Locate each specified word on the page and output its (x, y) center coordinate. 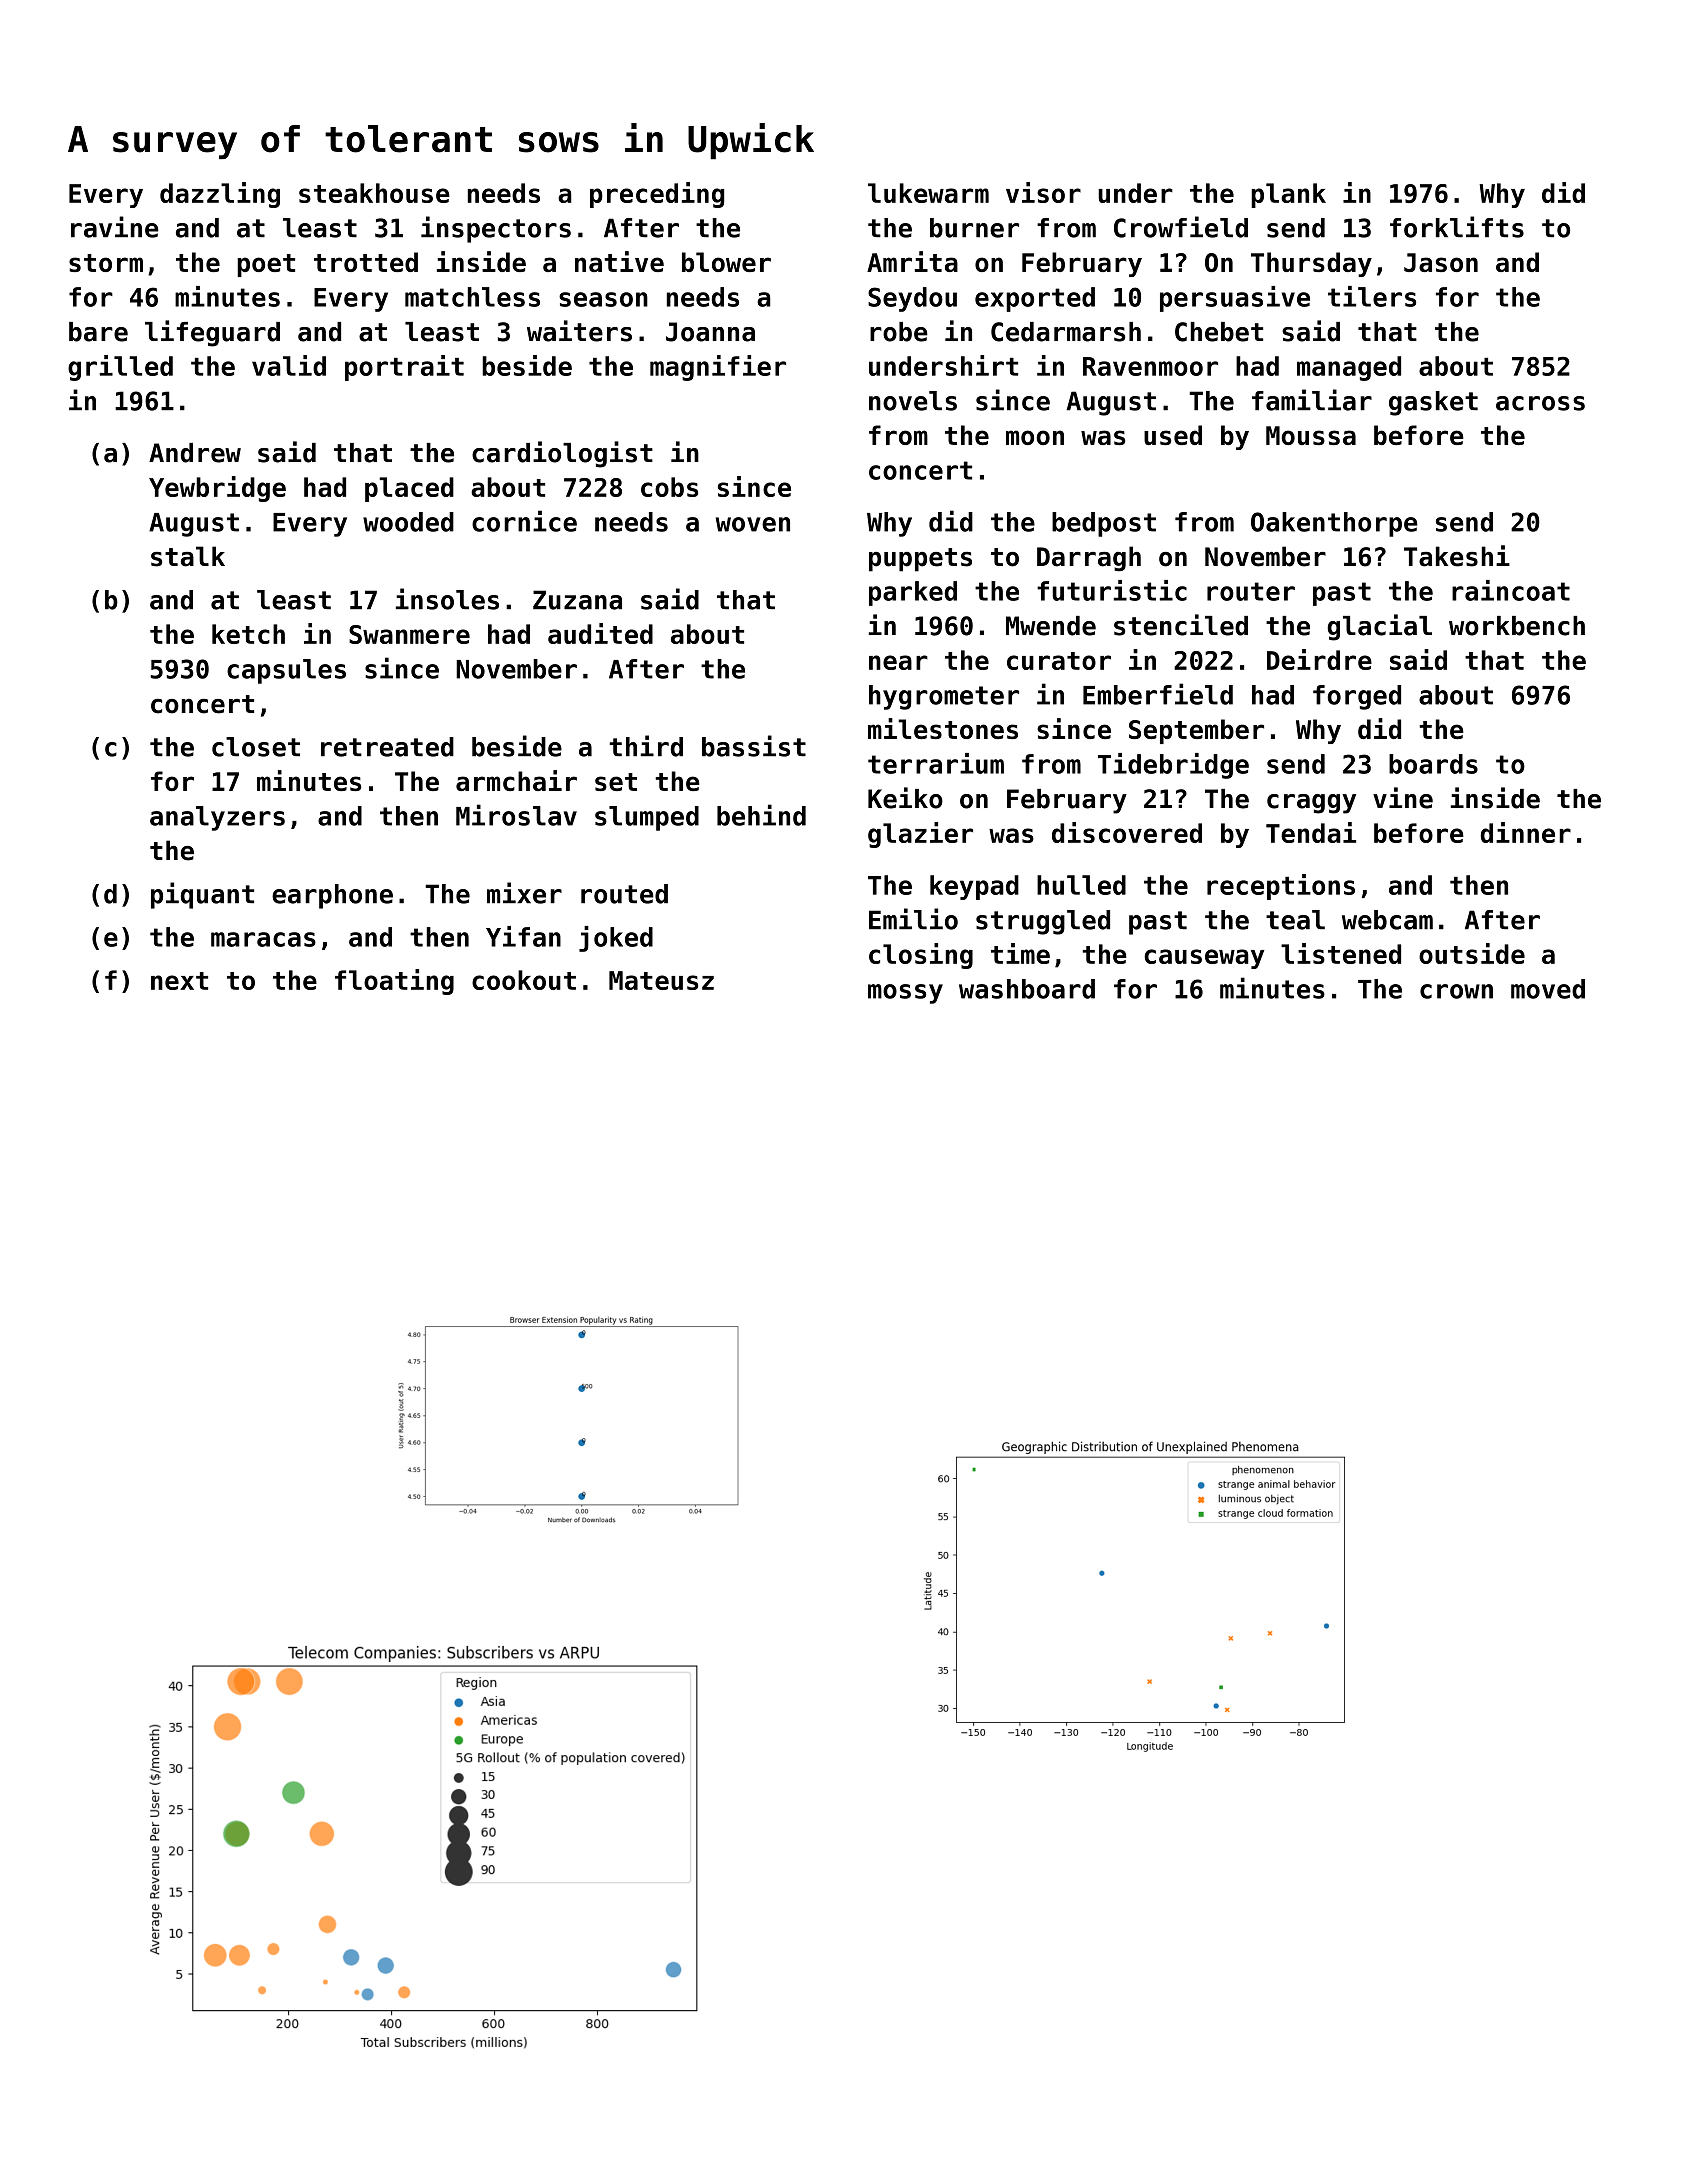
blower (726, 262)
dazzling (220, 195)
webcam (1387, 920)
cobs (669, 487)
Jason (1441, 262)
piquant (202, 895)
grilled (120, 368)
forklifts (1457, 227)
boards (1433, 764)
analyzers (217, 818)
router (1251, 591)
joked (616, 939)
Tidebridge (1173, 766)
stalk (188, 556)
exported (1035, 299)
